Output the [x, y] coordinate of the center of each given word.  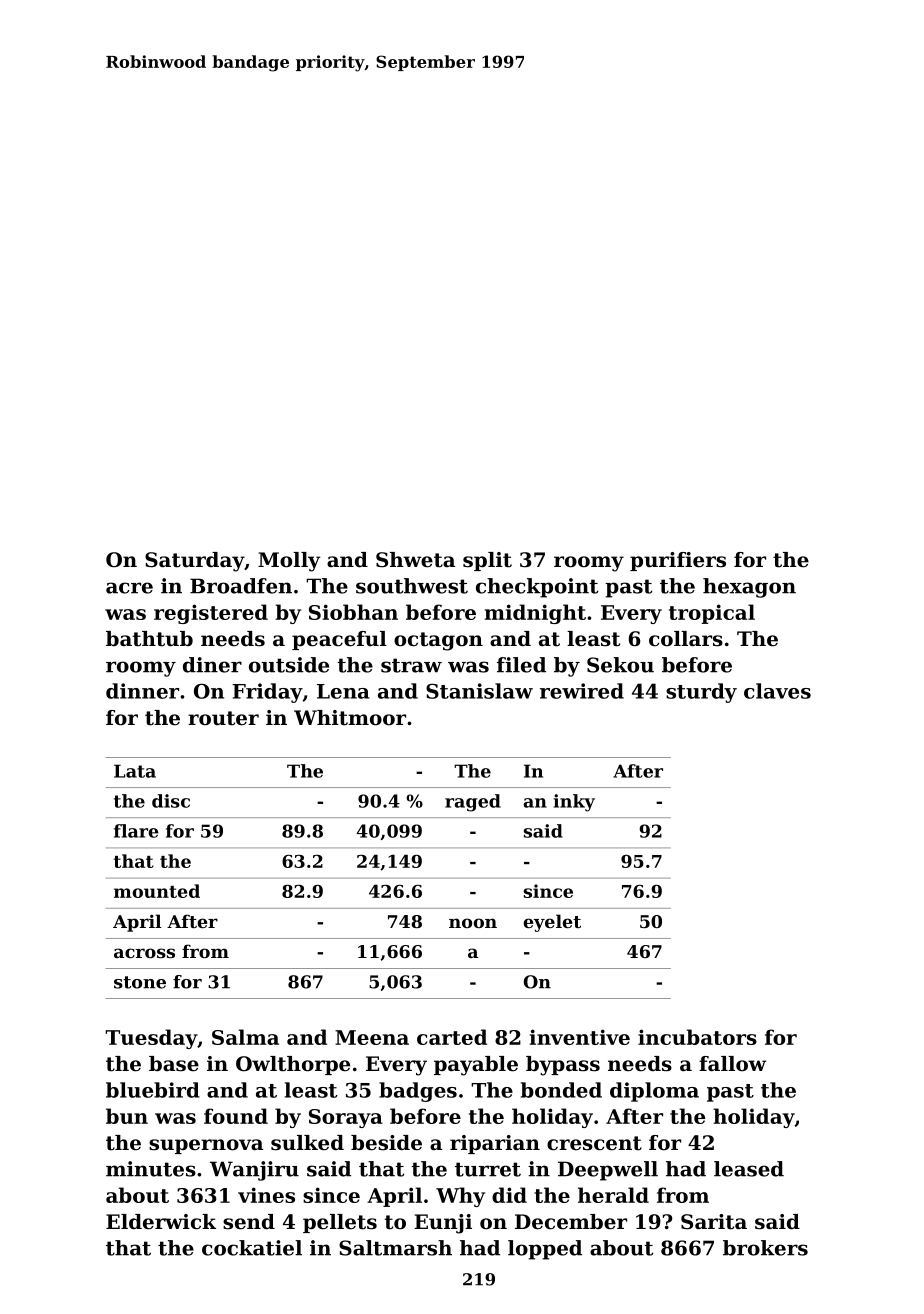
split [487, 561]
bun [127, 1116]
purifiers [678, 561]
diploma [654, 1092]
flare [136, 831]
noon [473, 923]
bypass [563, 1066]
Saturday [194, 562]
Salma [245, 1037]
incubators [697, 1037]
